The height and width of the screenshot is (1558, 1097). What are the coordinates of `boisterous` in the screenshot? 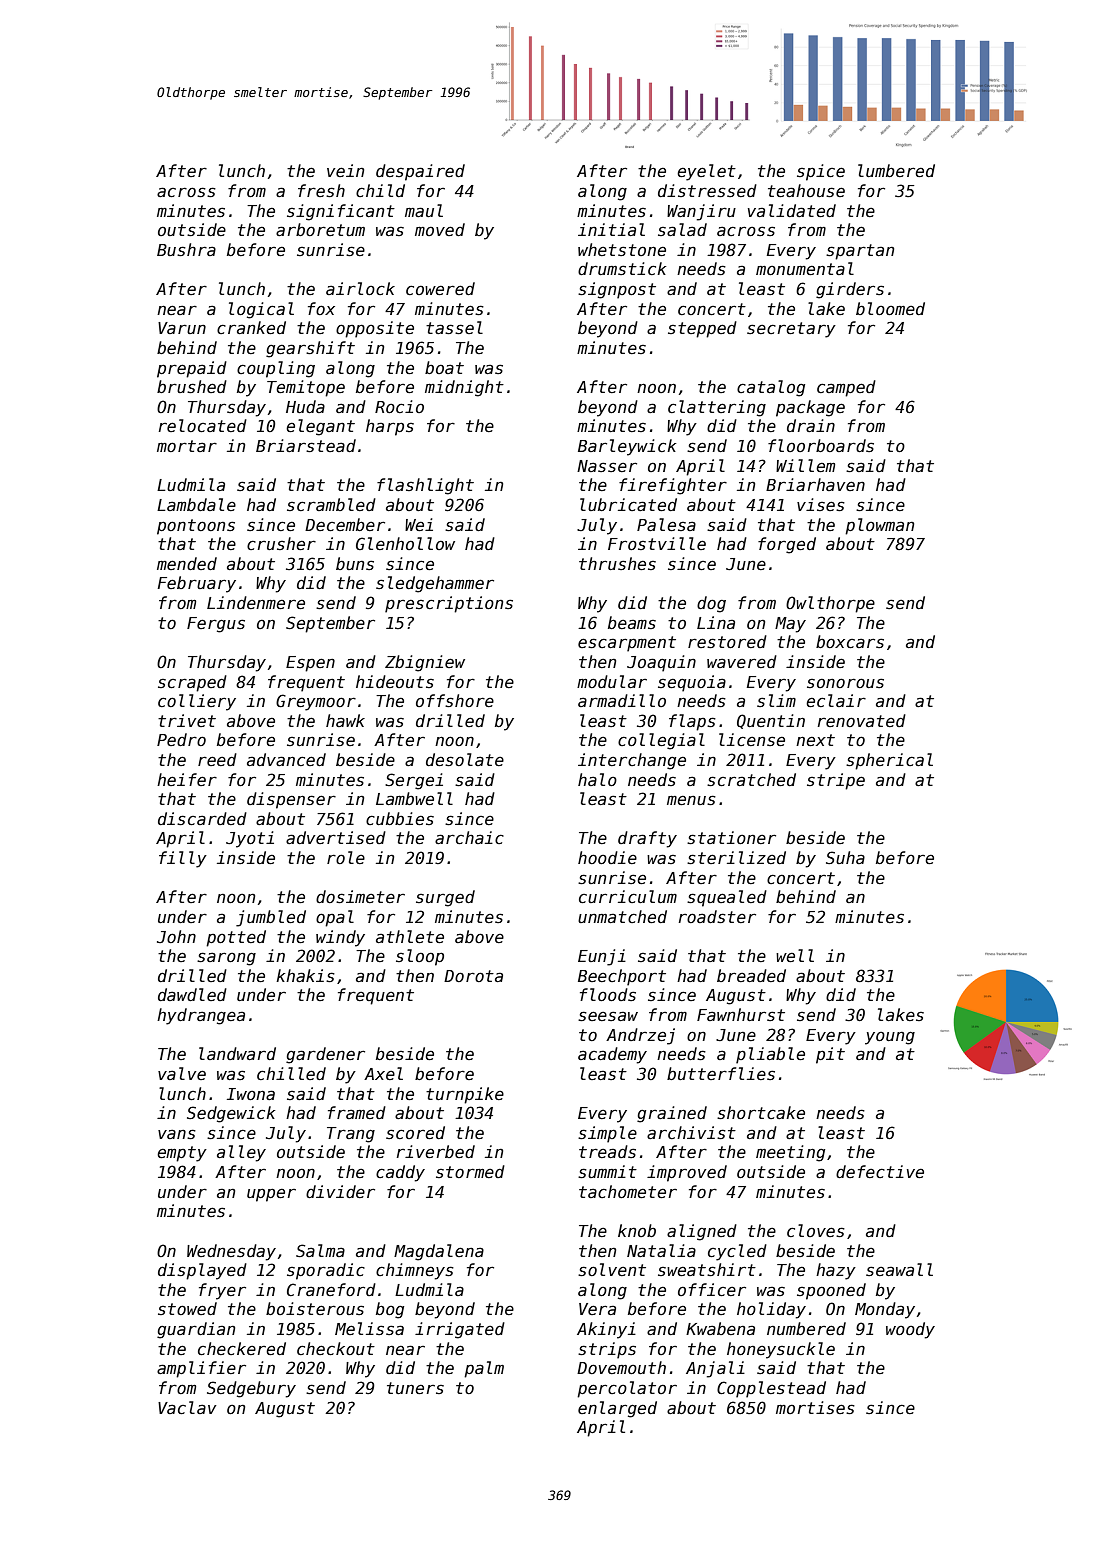 It's located at (315, 1308).
